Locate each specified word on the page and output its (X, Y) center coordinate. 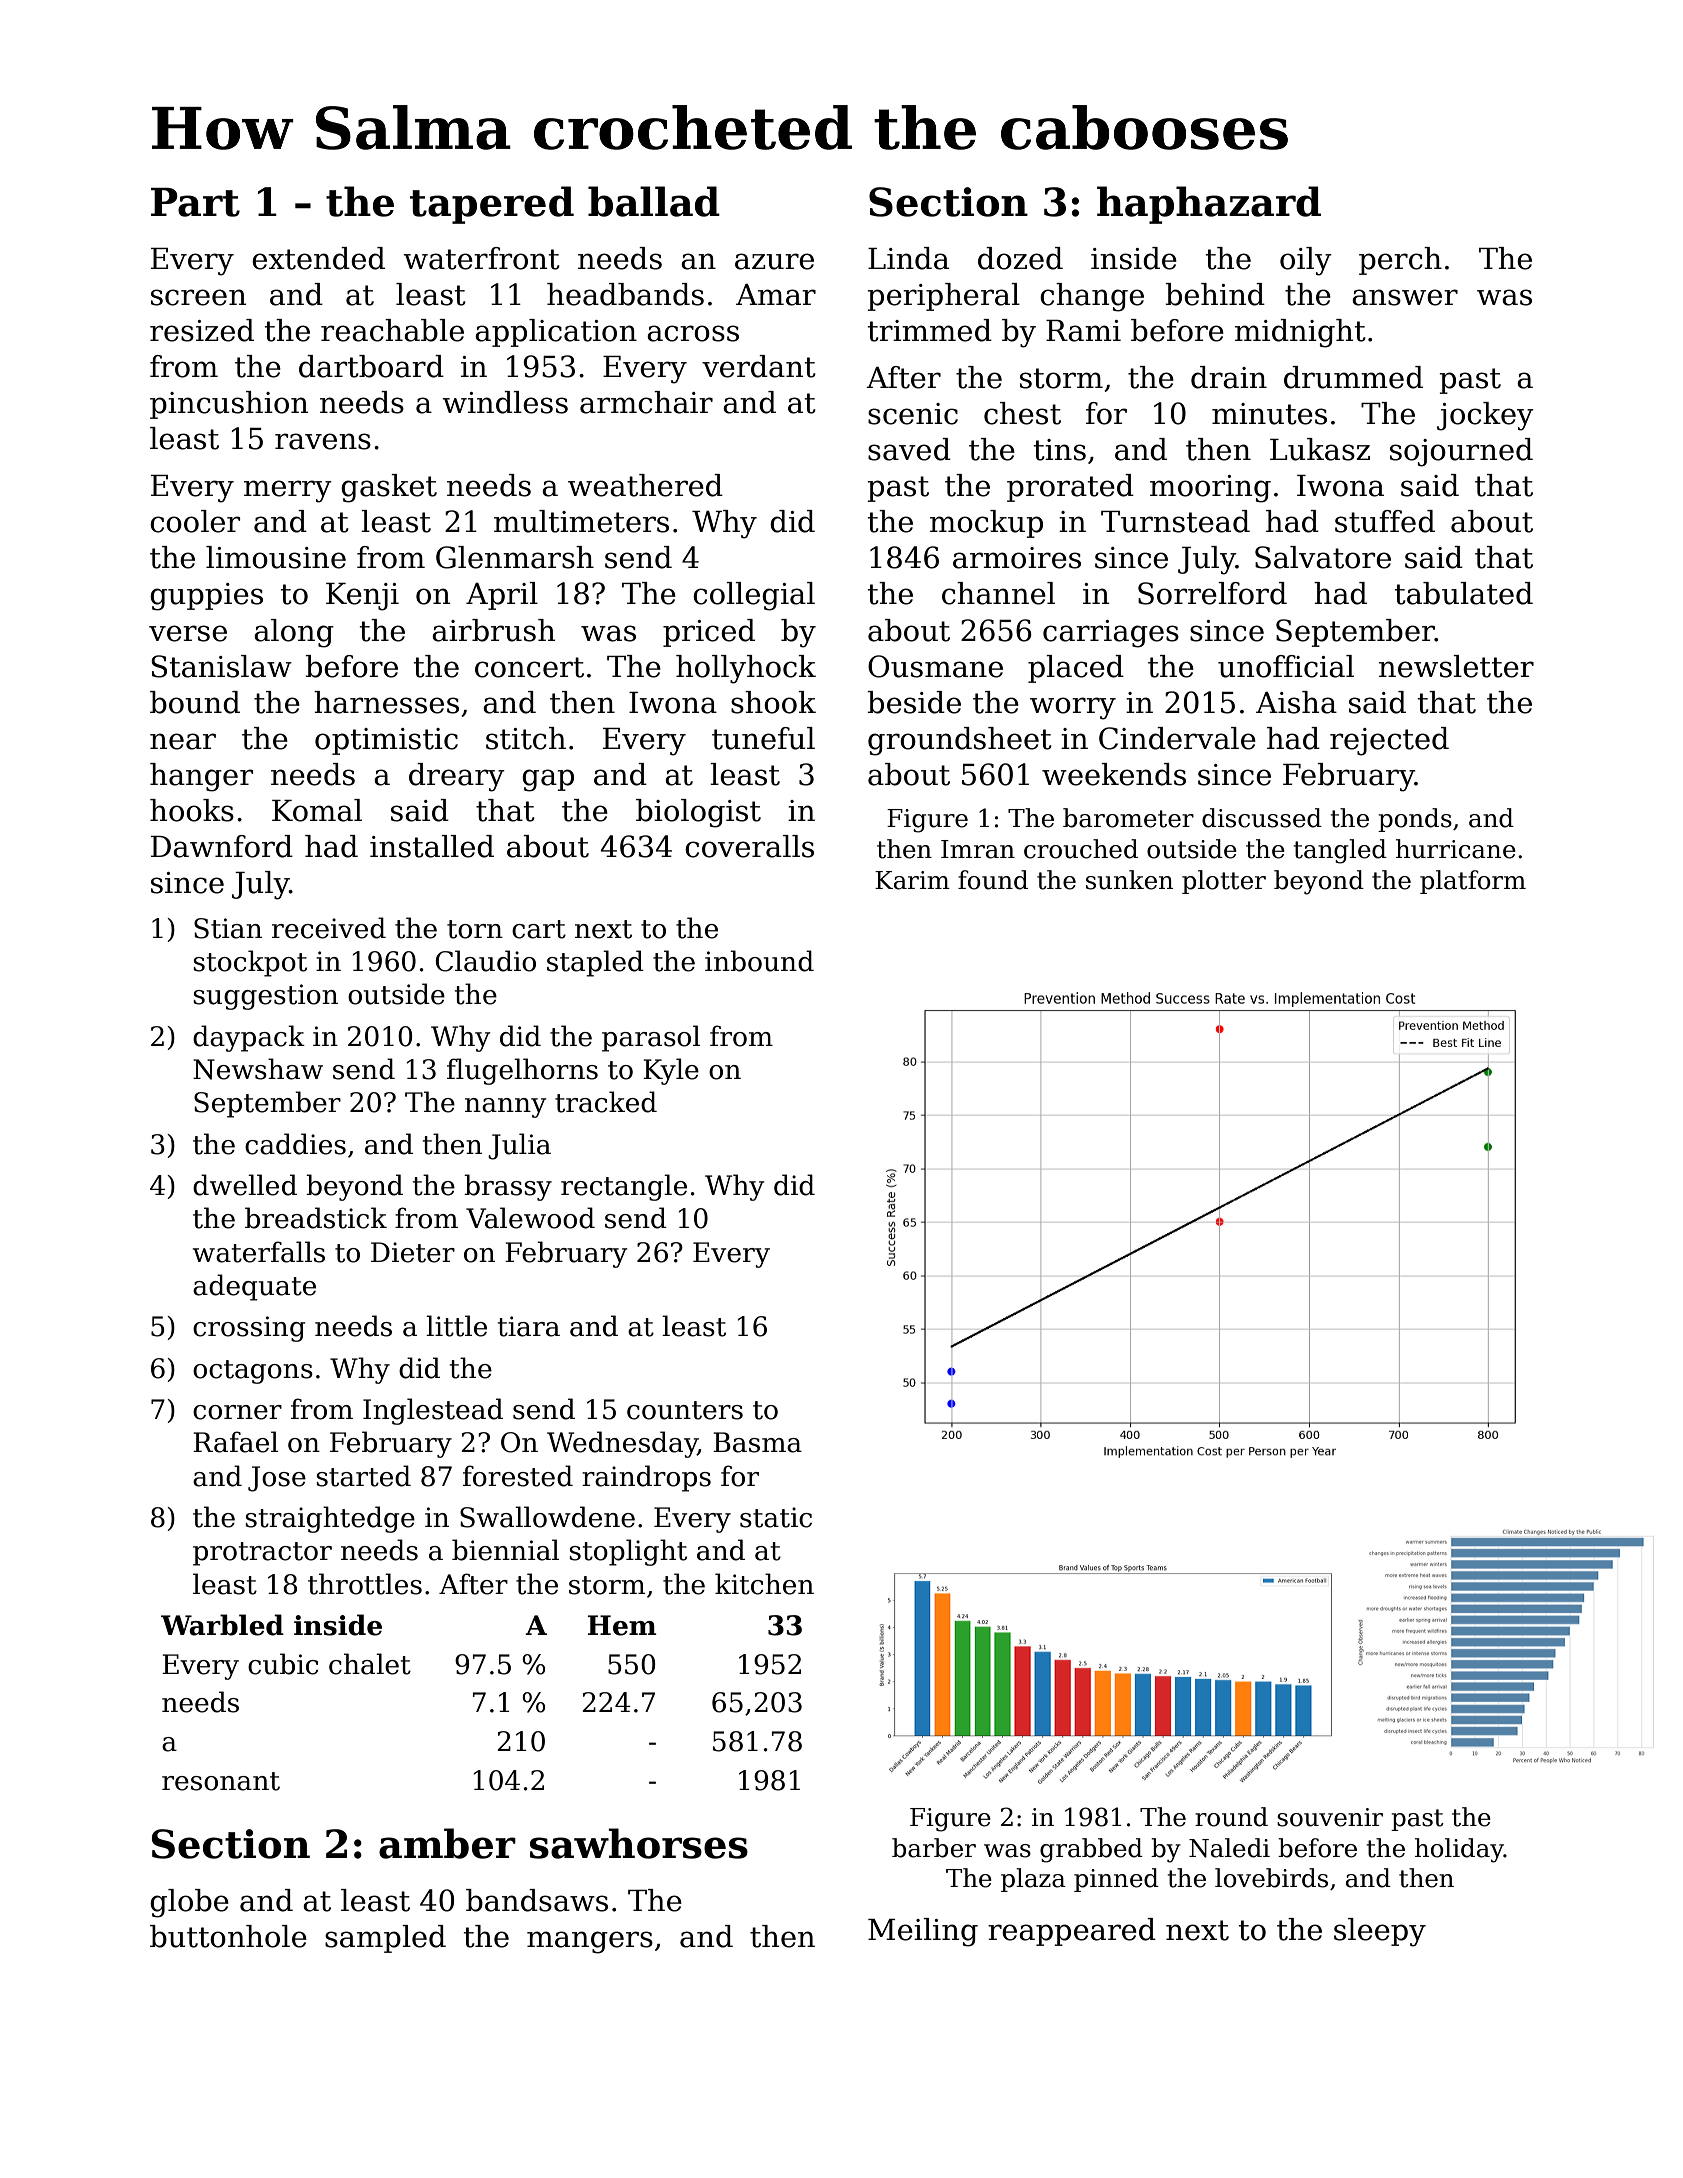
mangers (590, 1942)
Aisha (1296, 702)
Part (195, 202)
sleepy (1380, 1932)
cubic (283, 1664)
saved (909, 449)
